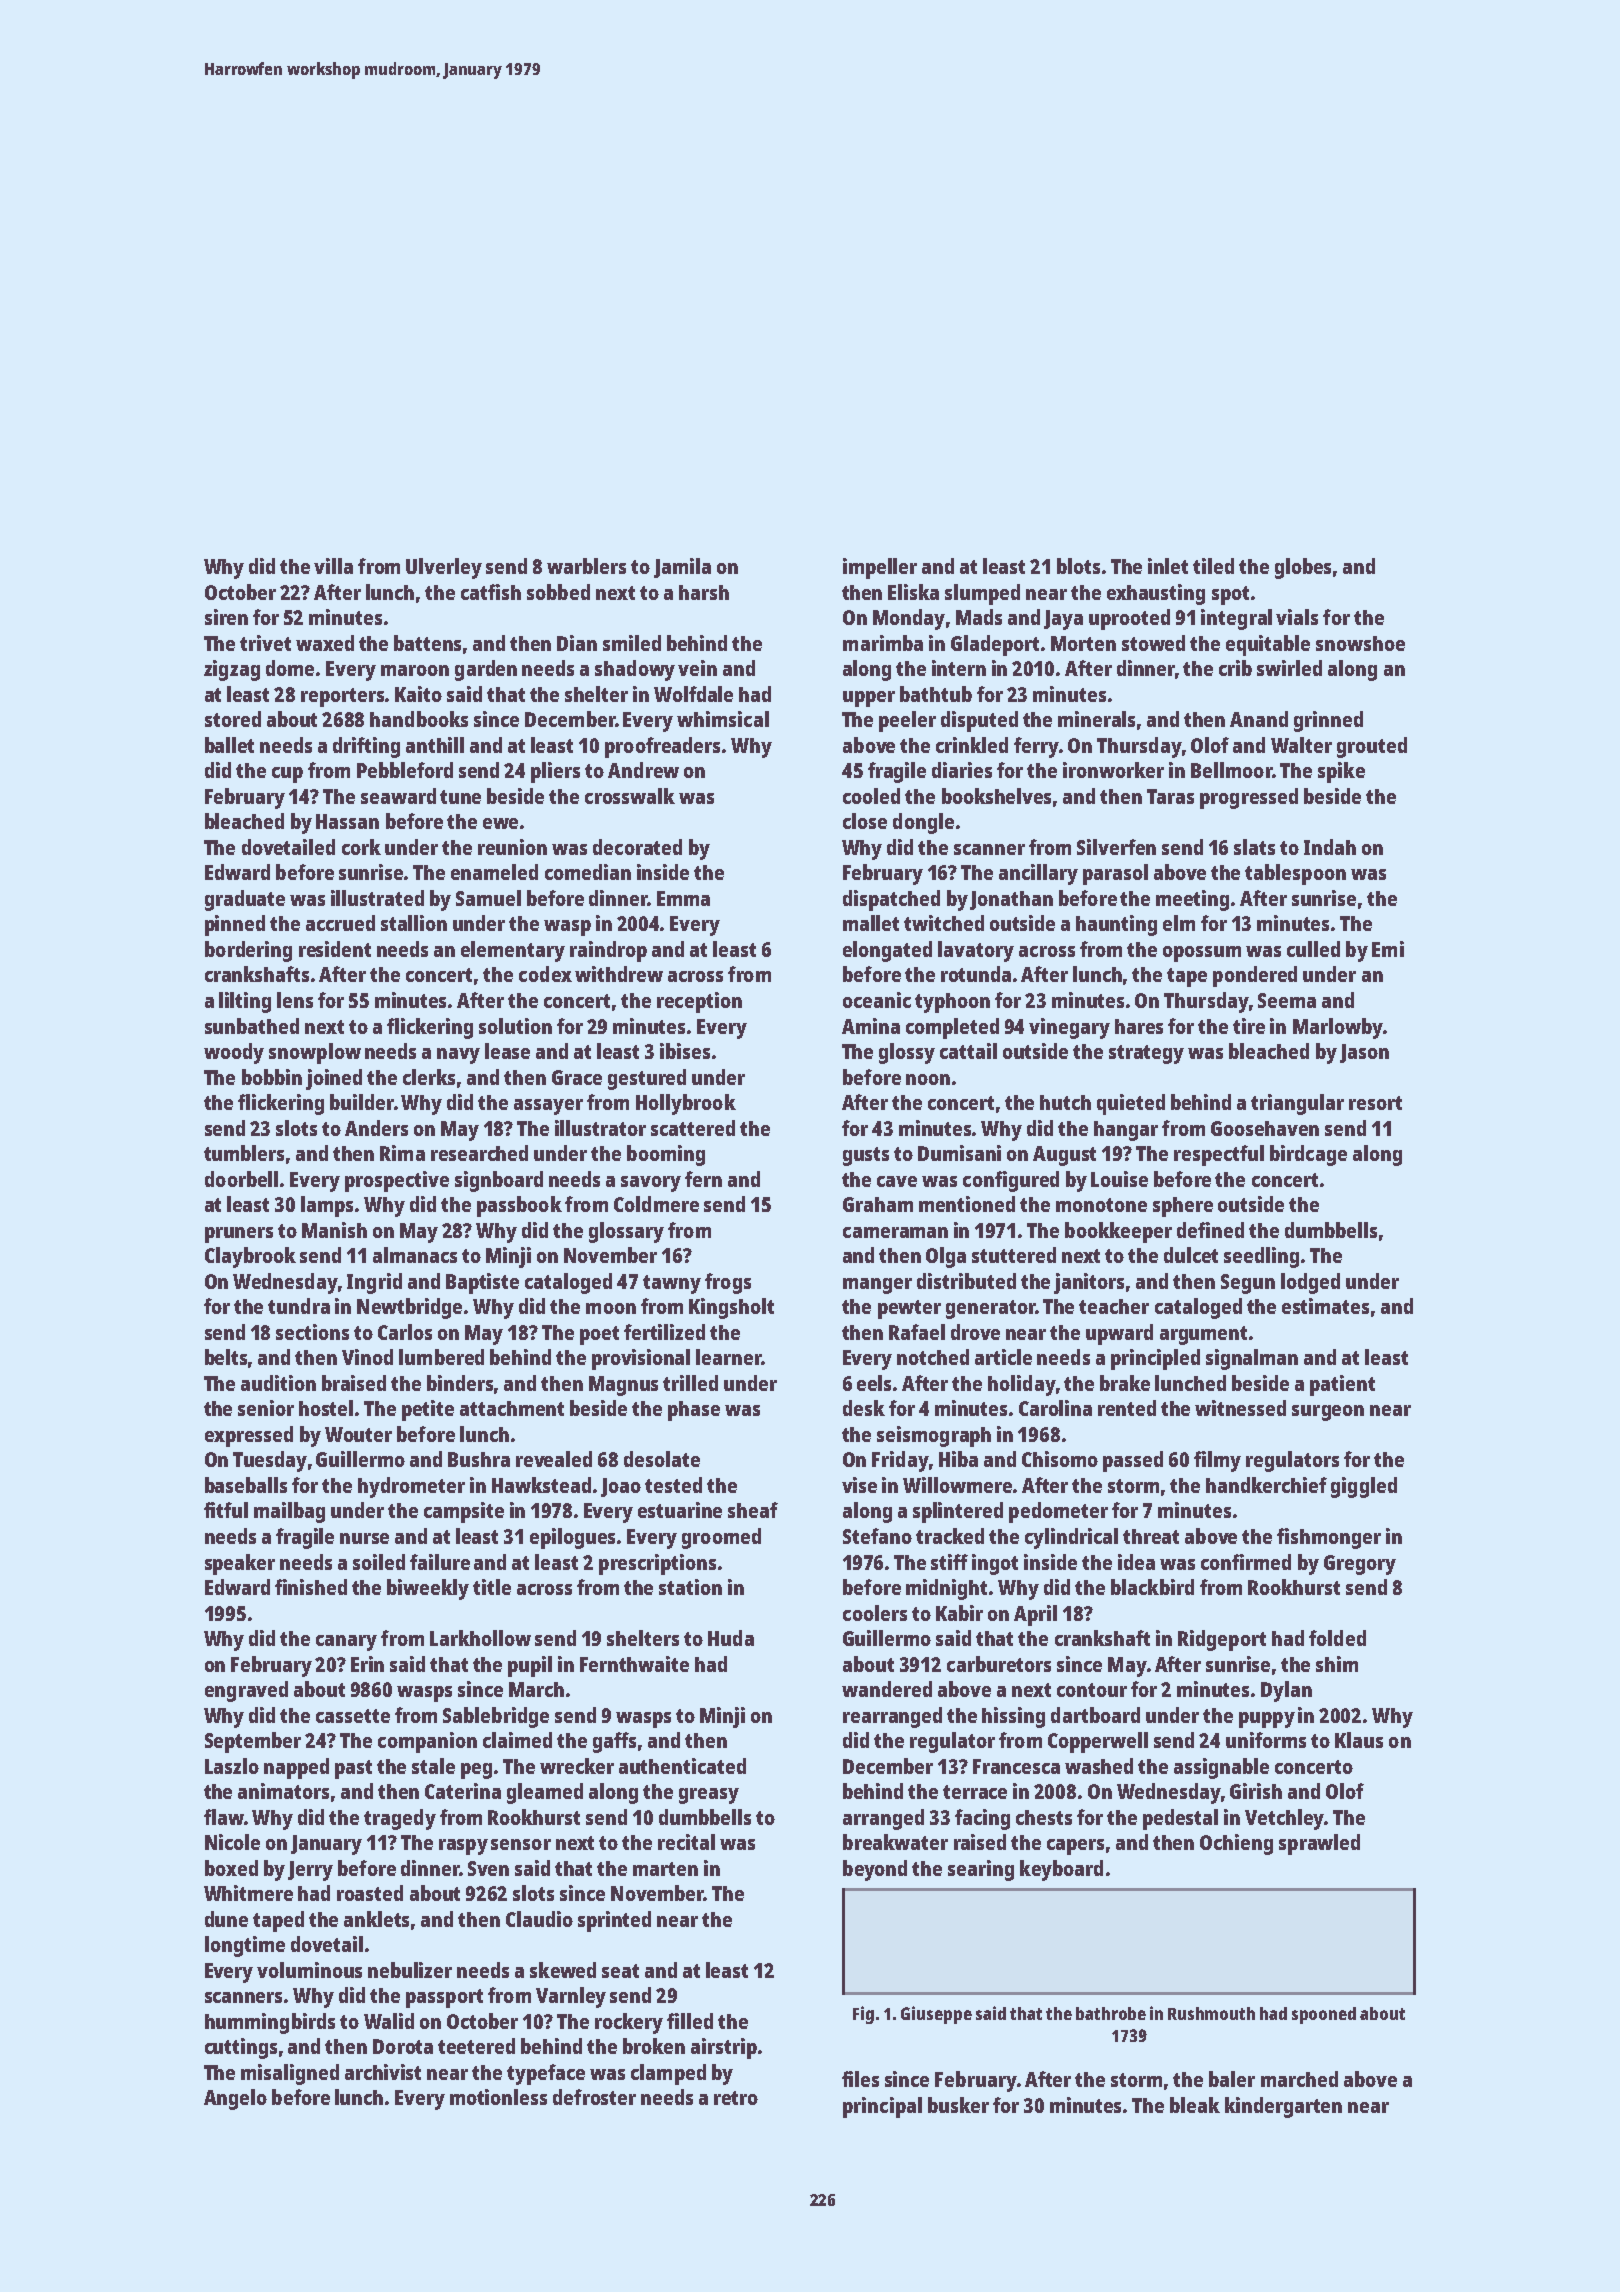 Image resolution: width=1620 pixels, height=2292 pixels. What do you see at coordinates (1116, 925) in the screenshot?
I see `haunting` at bounding box center [1116, 925].
